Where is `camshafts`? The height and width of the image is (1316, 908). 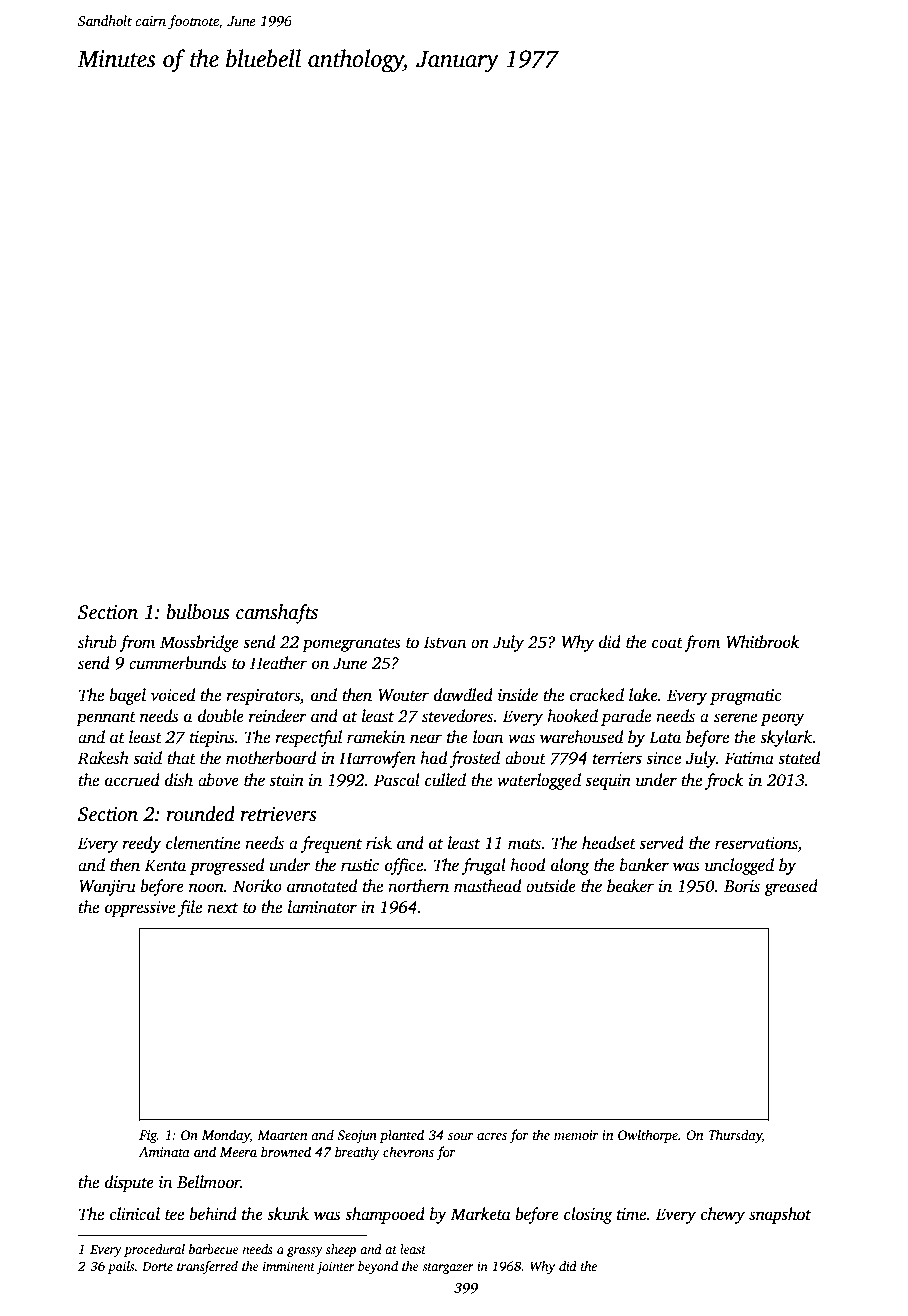
camshafts is located at coordinates (277, 614).
